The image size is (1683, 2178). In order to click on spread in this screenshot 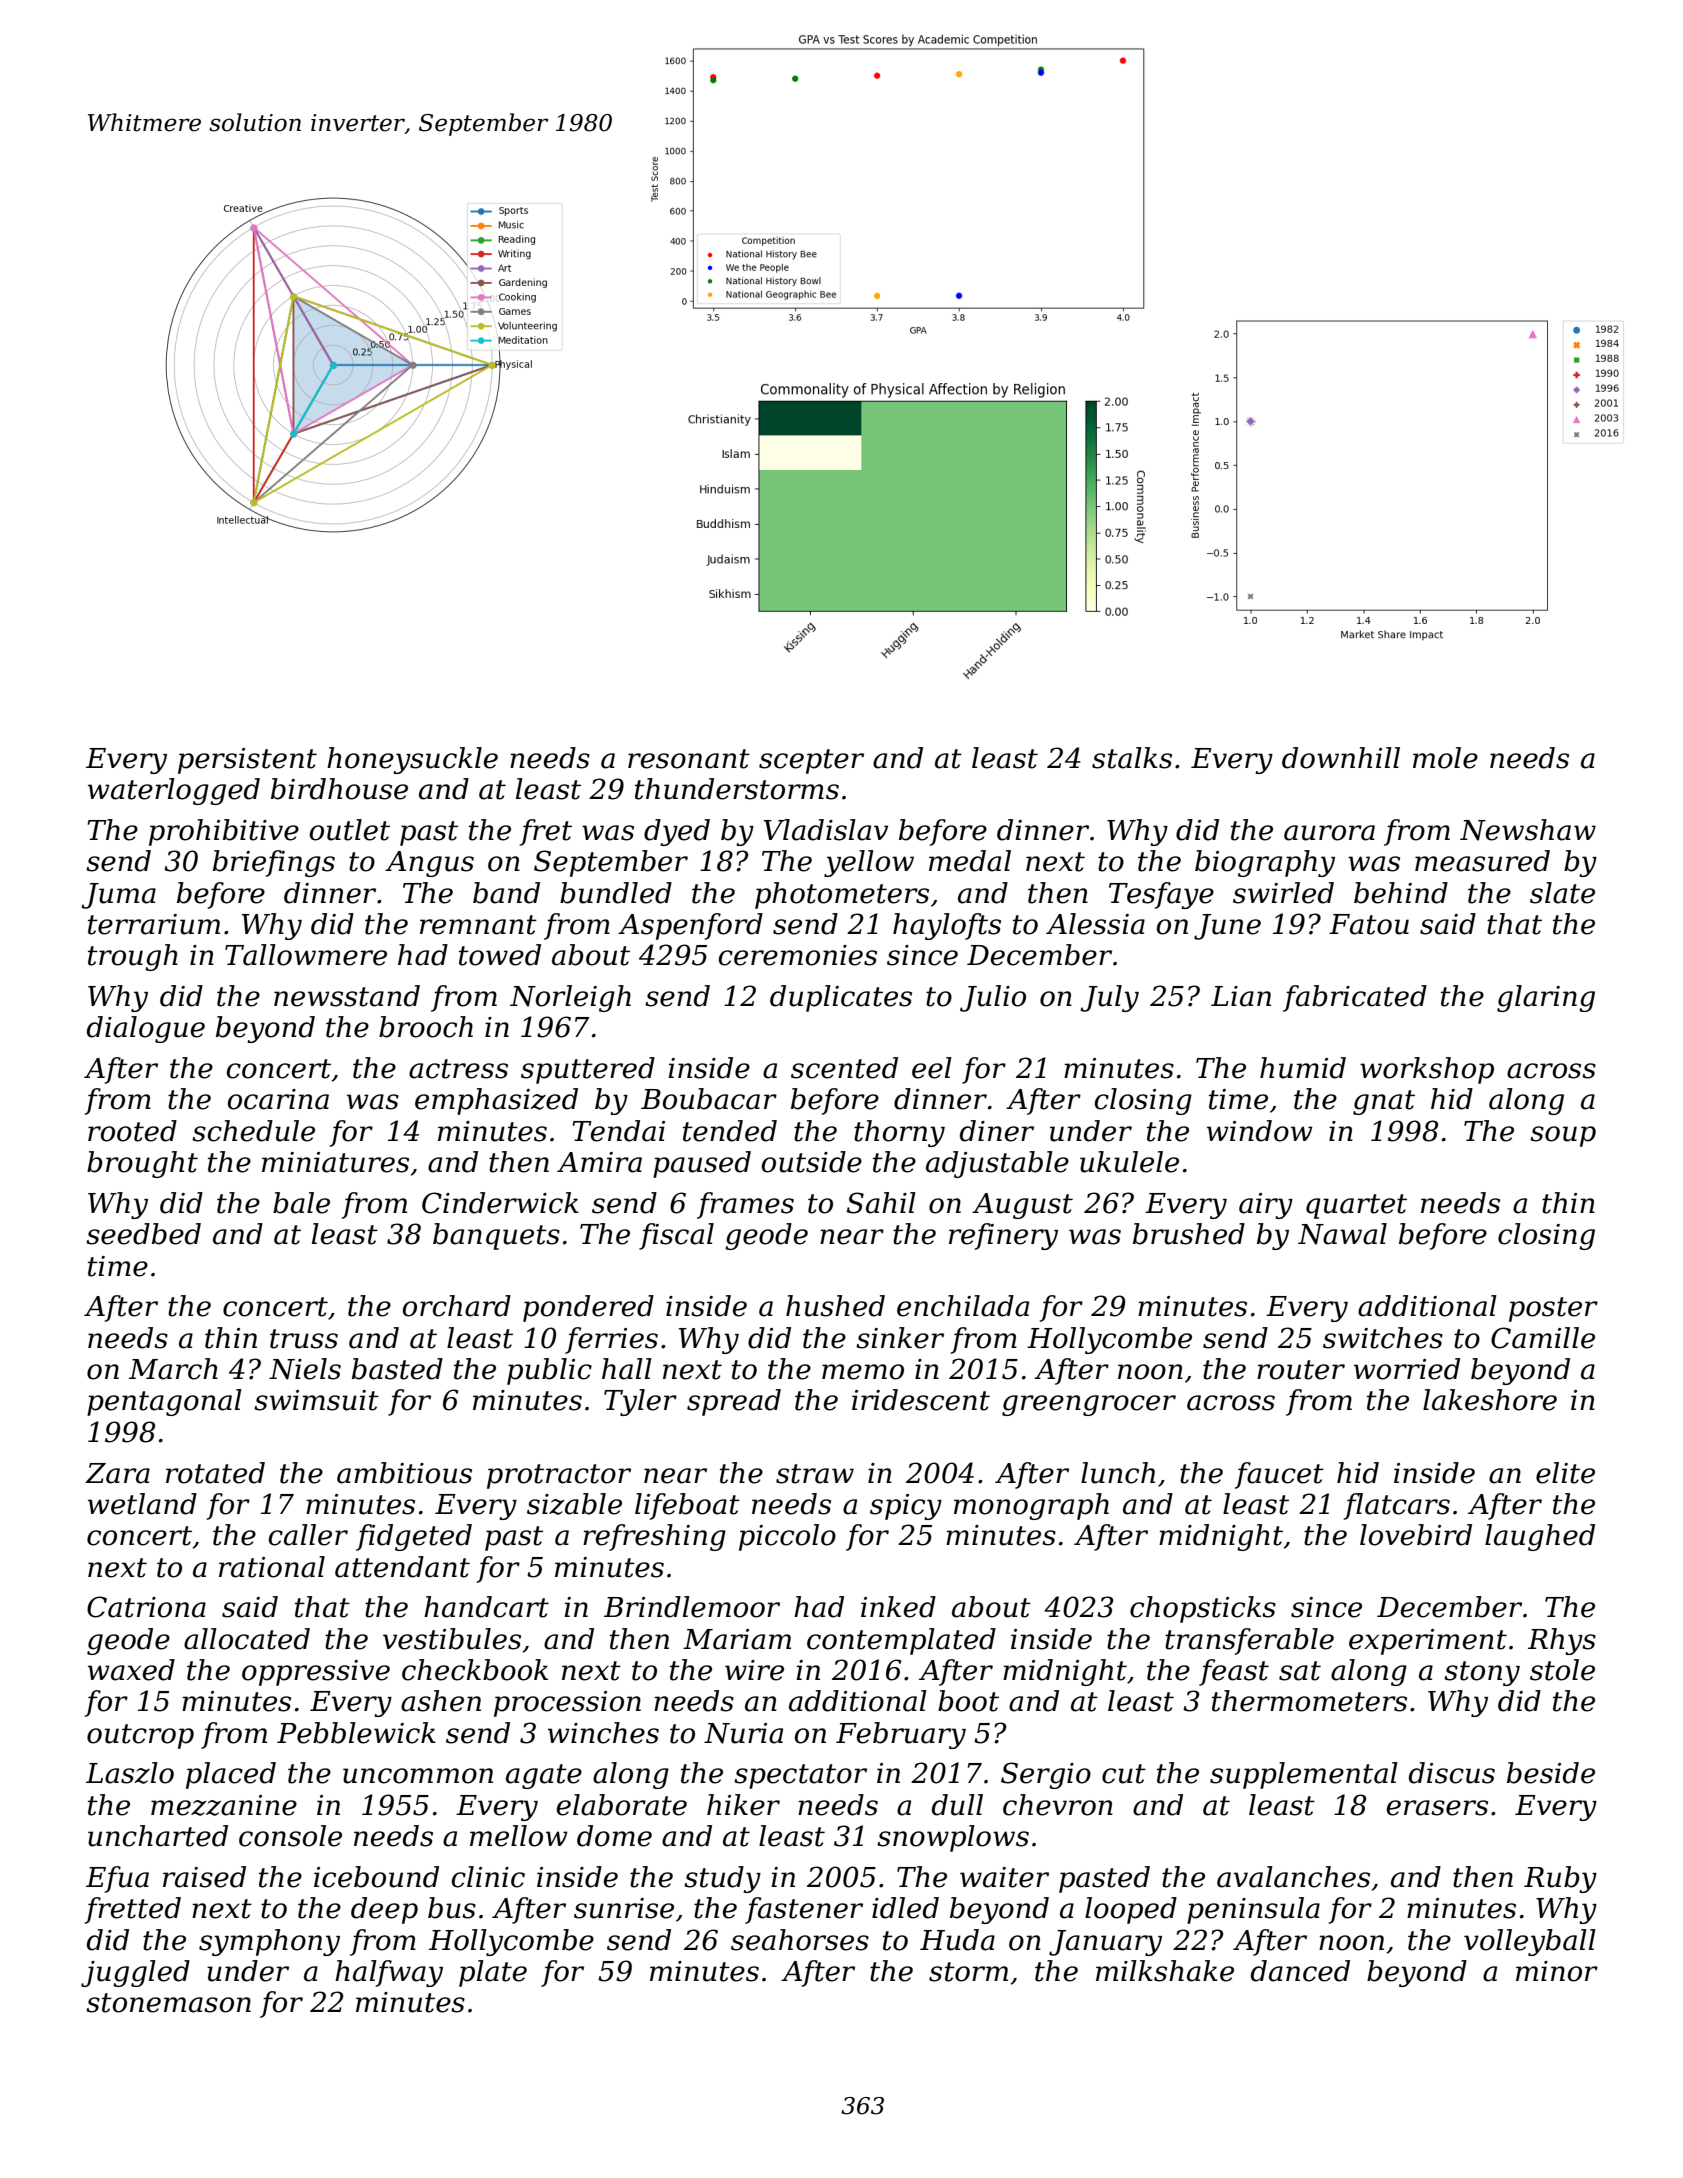, I will do `click(734, 1402)`.
